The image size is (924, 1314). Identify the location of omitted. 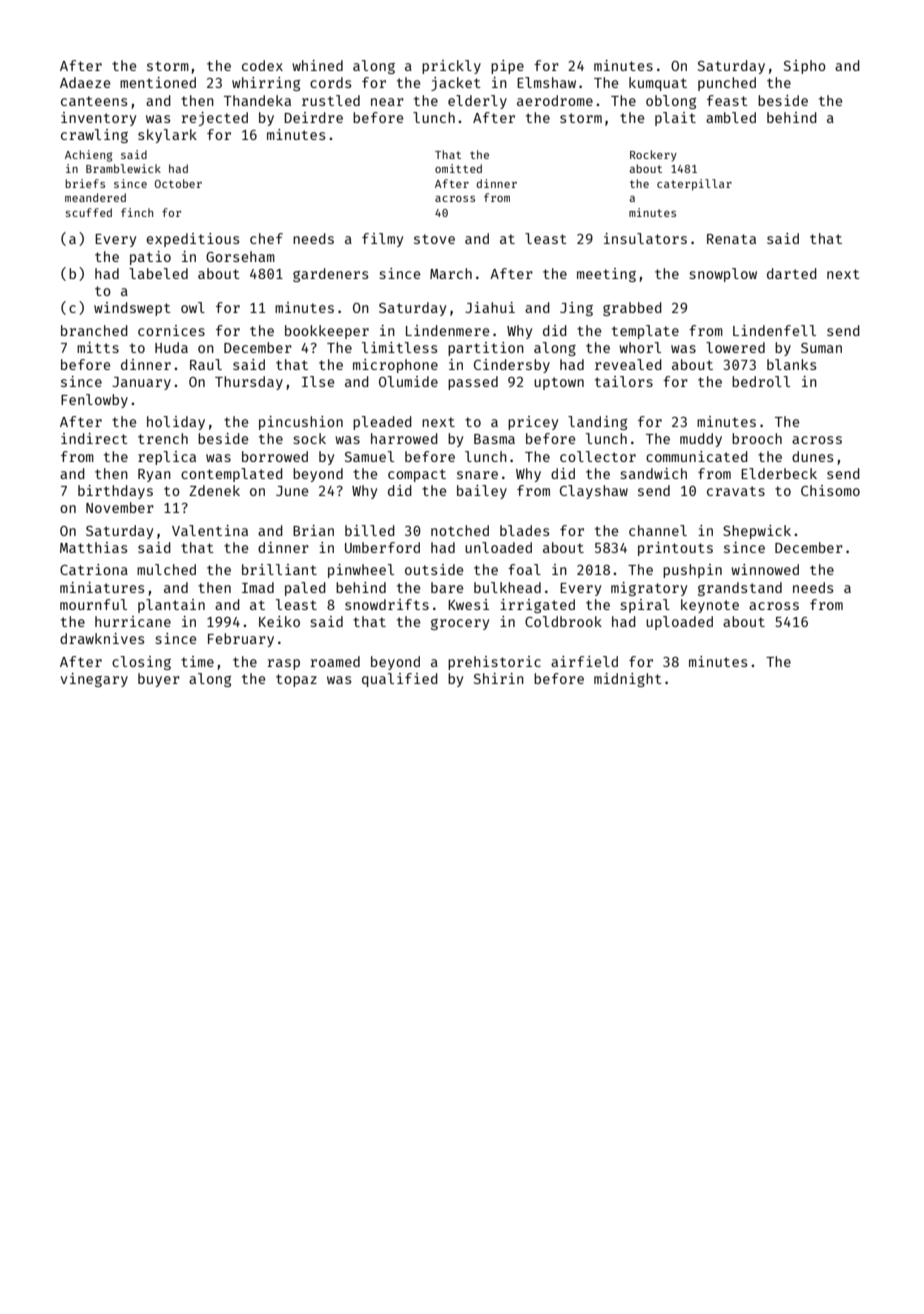
(458, 168).
